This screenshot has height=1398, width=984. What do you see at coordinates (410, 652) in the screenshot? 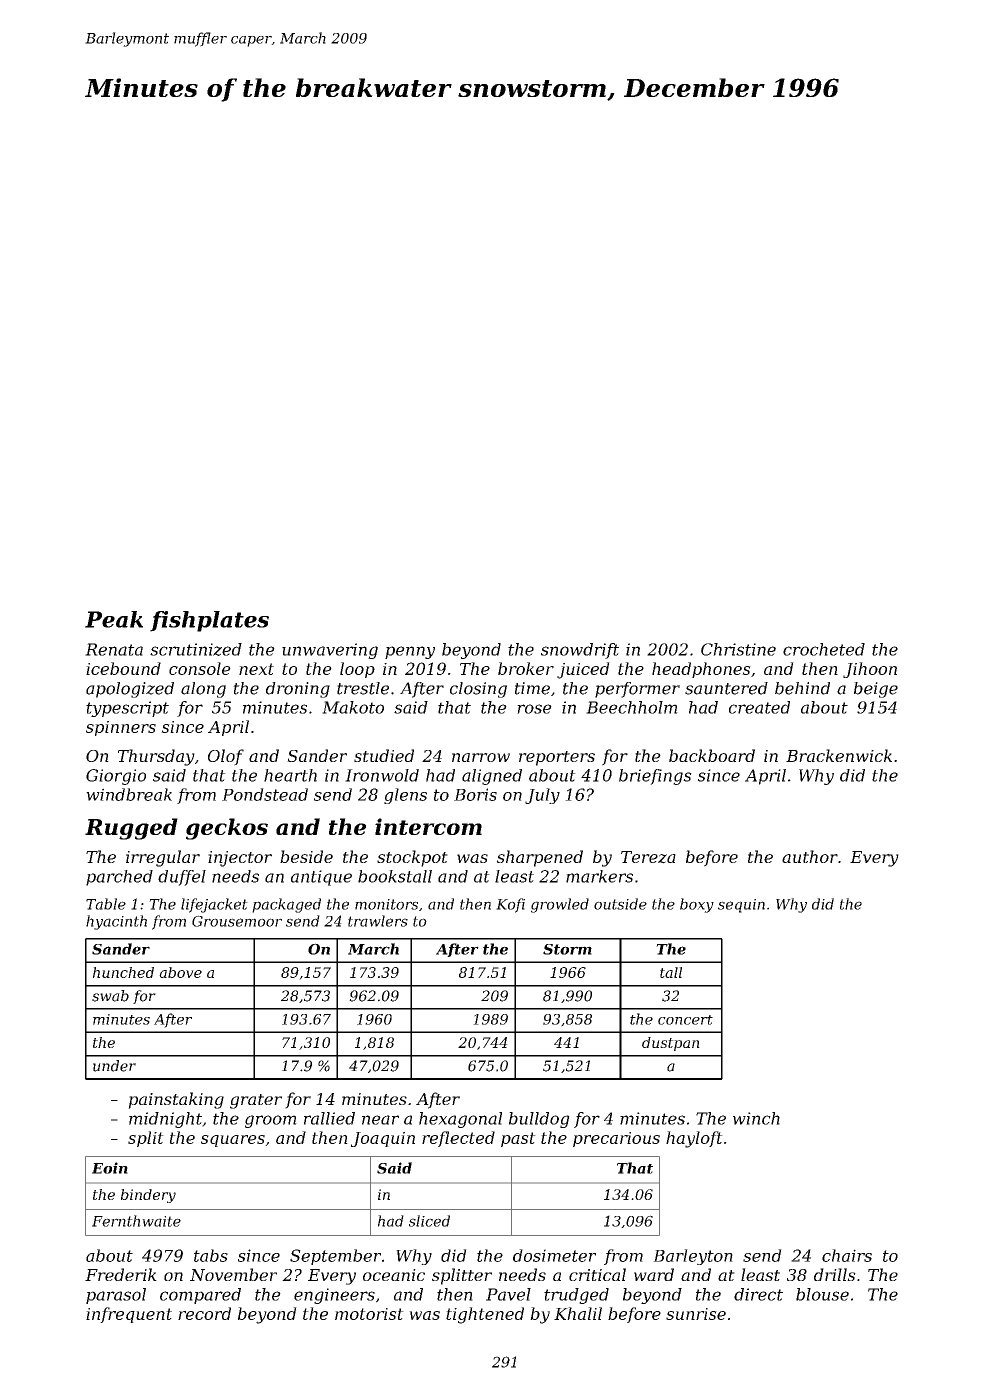
I see `penny` at bounding box center [410, 652].
